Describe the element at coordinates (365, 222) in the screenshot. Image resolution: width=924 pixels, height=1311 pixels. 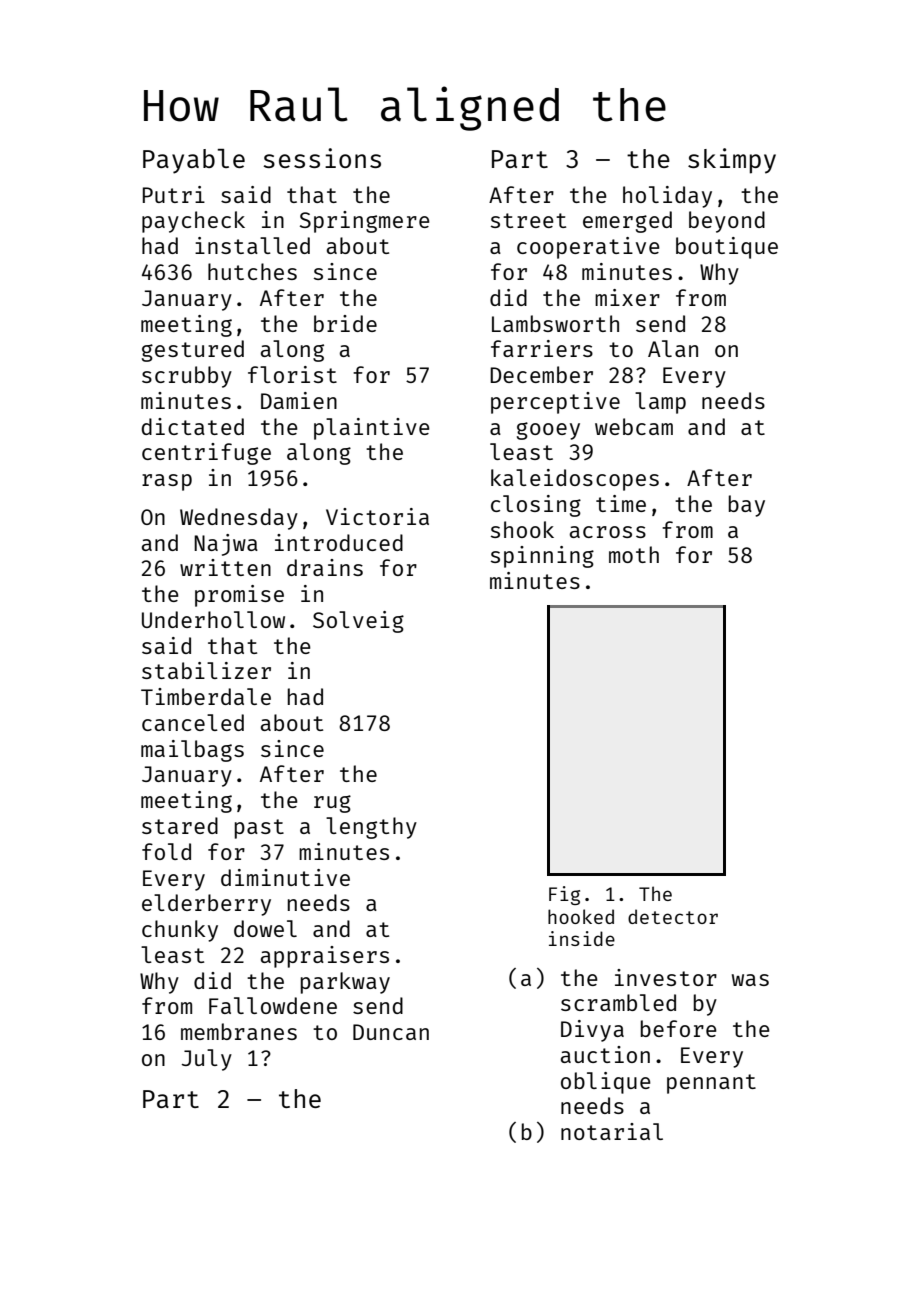
I see `Springmere` at that location.
